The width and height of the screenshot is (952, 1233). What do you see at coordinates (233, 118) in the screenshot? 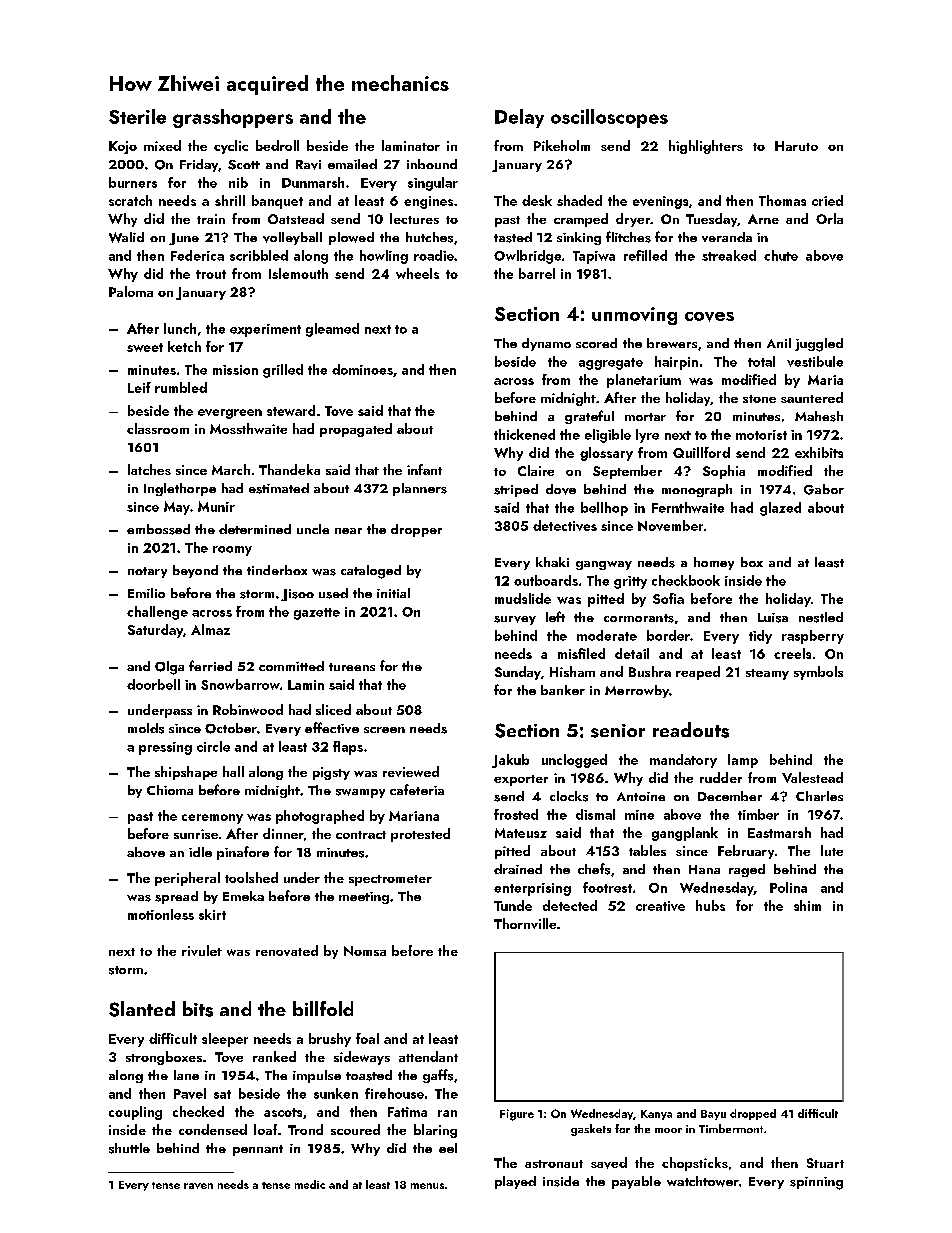
I see `grasshoppers` at bounding box center [233, 118].
